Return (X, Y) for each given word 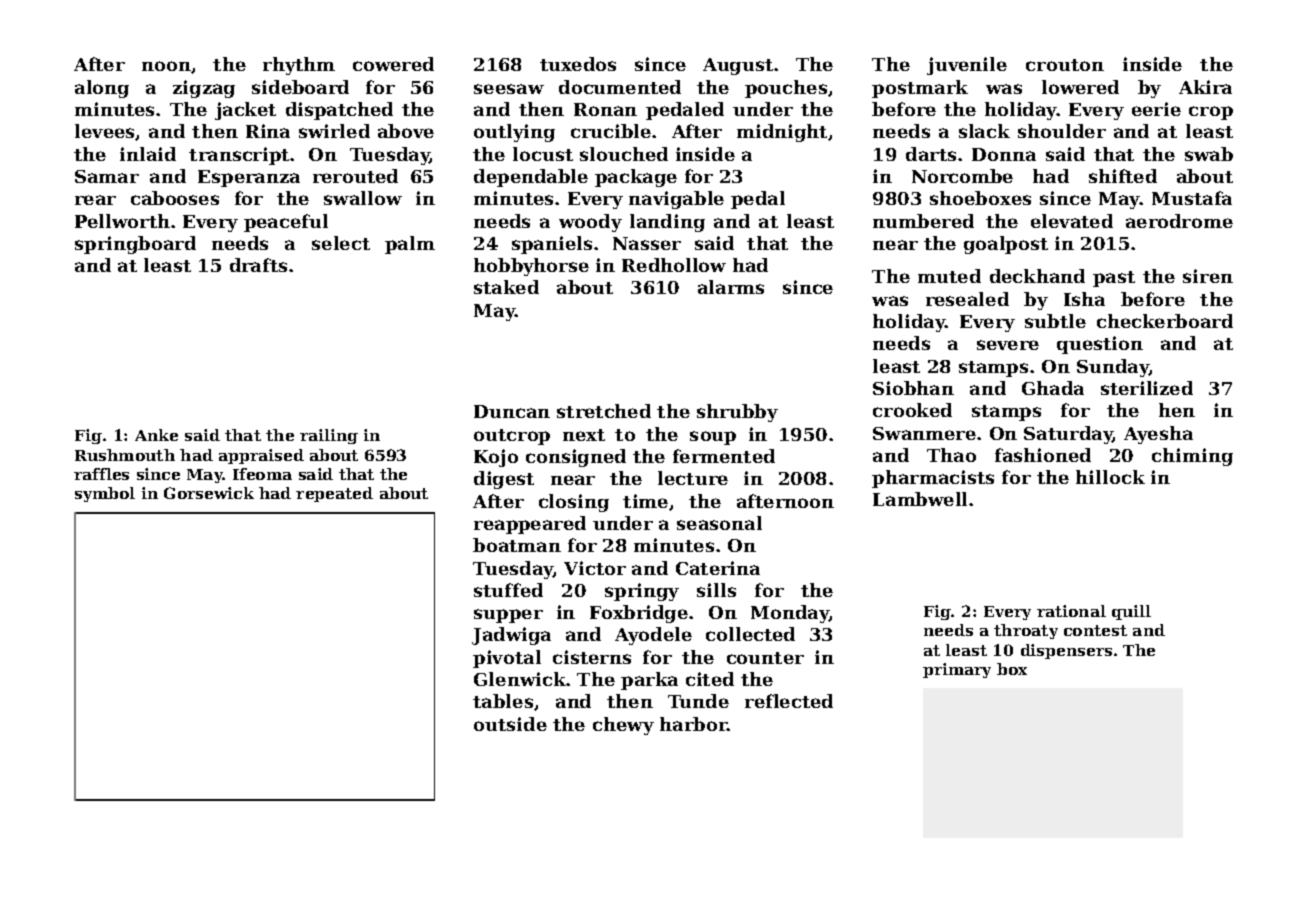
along (102, 89)
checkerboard (1165, 321)
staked (506, 287)
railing (329, 436)
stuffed (508, 590)
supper (508, 616)
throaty (1026, 631)
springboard (135, 245)
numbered (923, 221)
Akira (1205, 87)
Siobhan (913, 388)
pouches (786, 89)
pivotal (507, 659)
